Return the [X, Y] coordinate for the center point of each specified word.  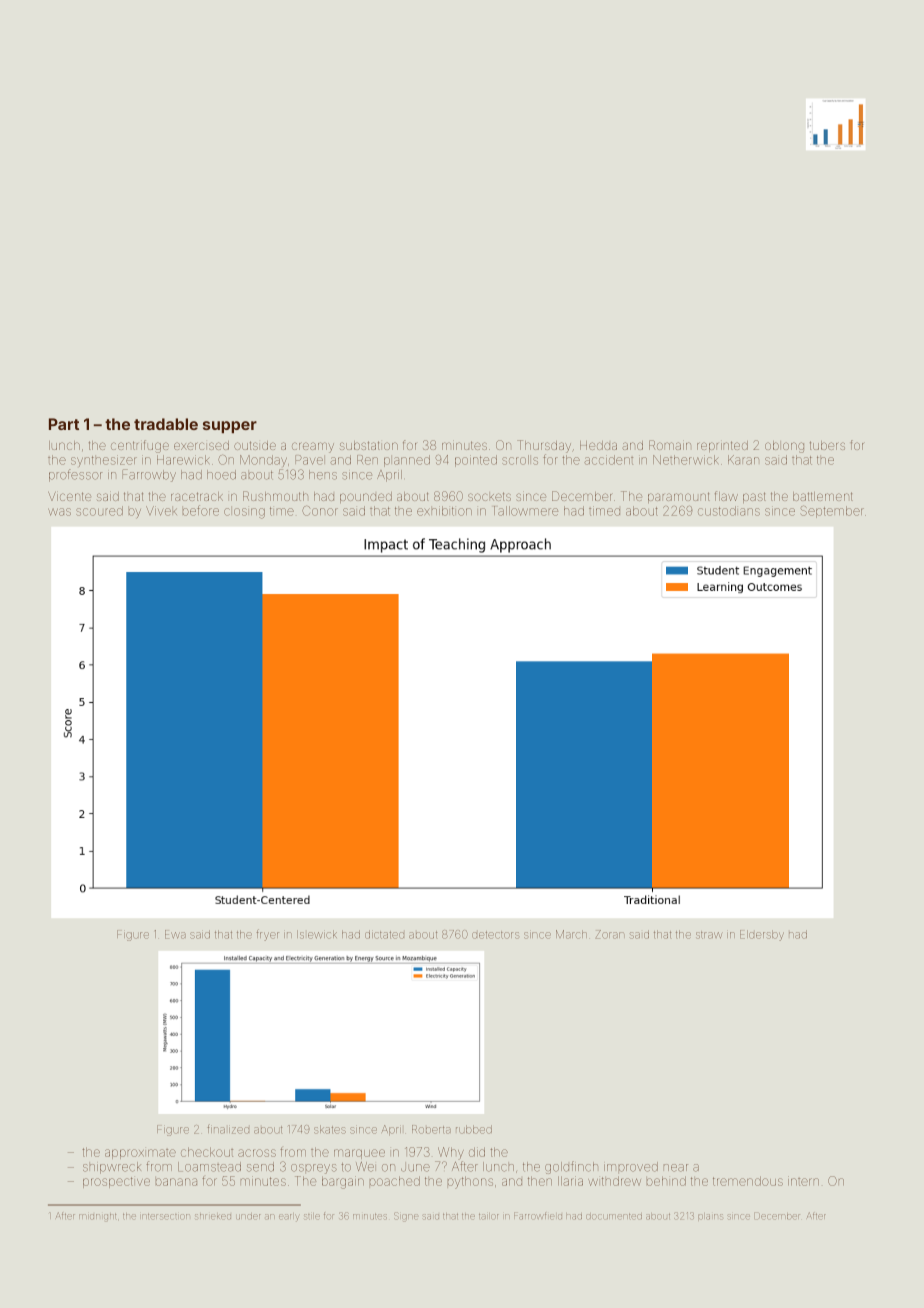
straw [709, 935]
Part [64, 424]
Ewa [175, 934]
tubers [827, 445]
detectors [495, 935]
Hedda [598, 445]
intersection [166, 1217]
